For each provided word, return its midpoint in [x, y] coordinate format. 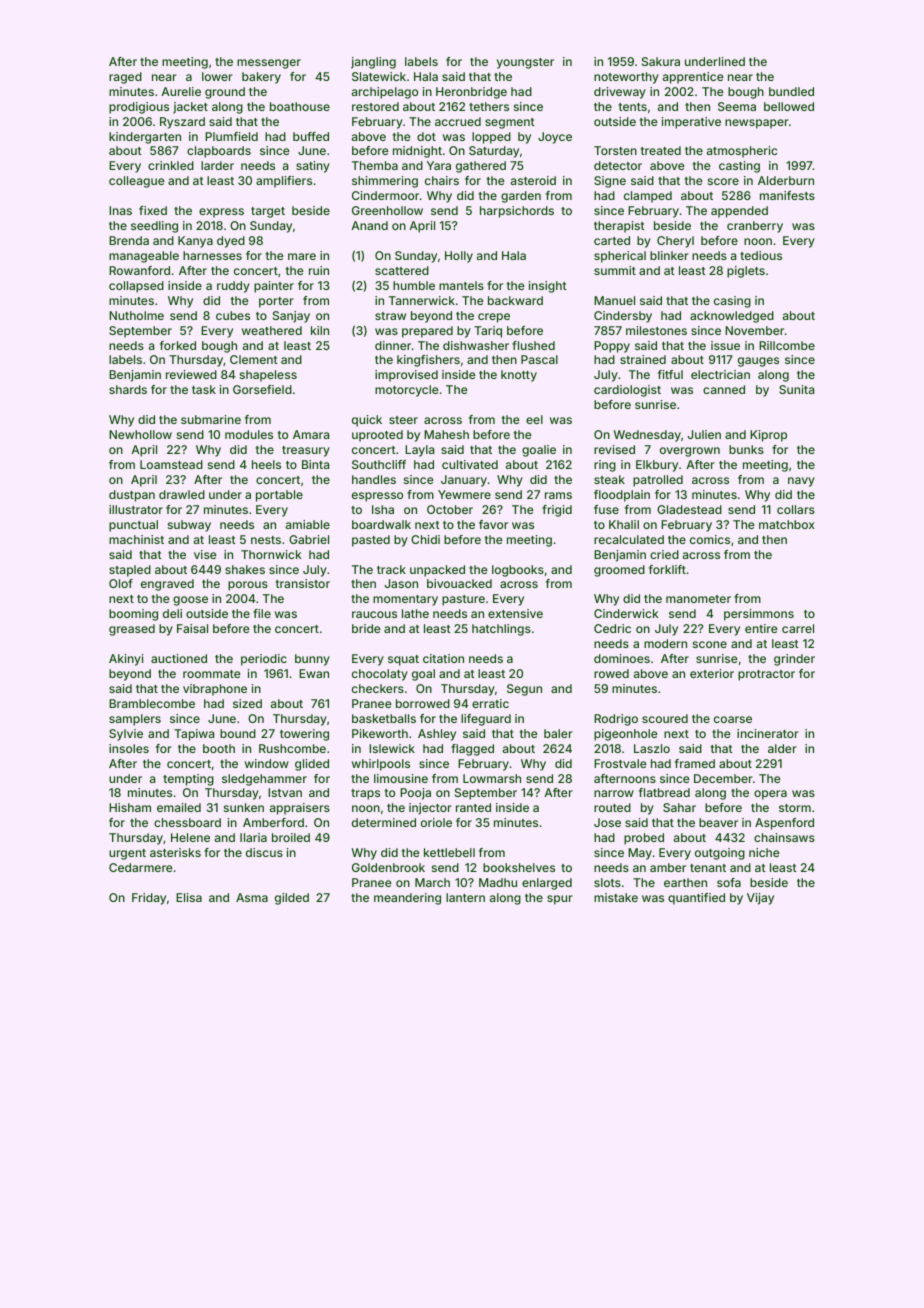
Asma [252, 897]
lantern [465, 897]
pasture [463, 600]
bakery [261, 78]
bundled [791, 91]
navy [801, 482]
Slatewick [379, 76]
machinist [136, 539]
